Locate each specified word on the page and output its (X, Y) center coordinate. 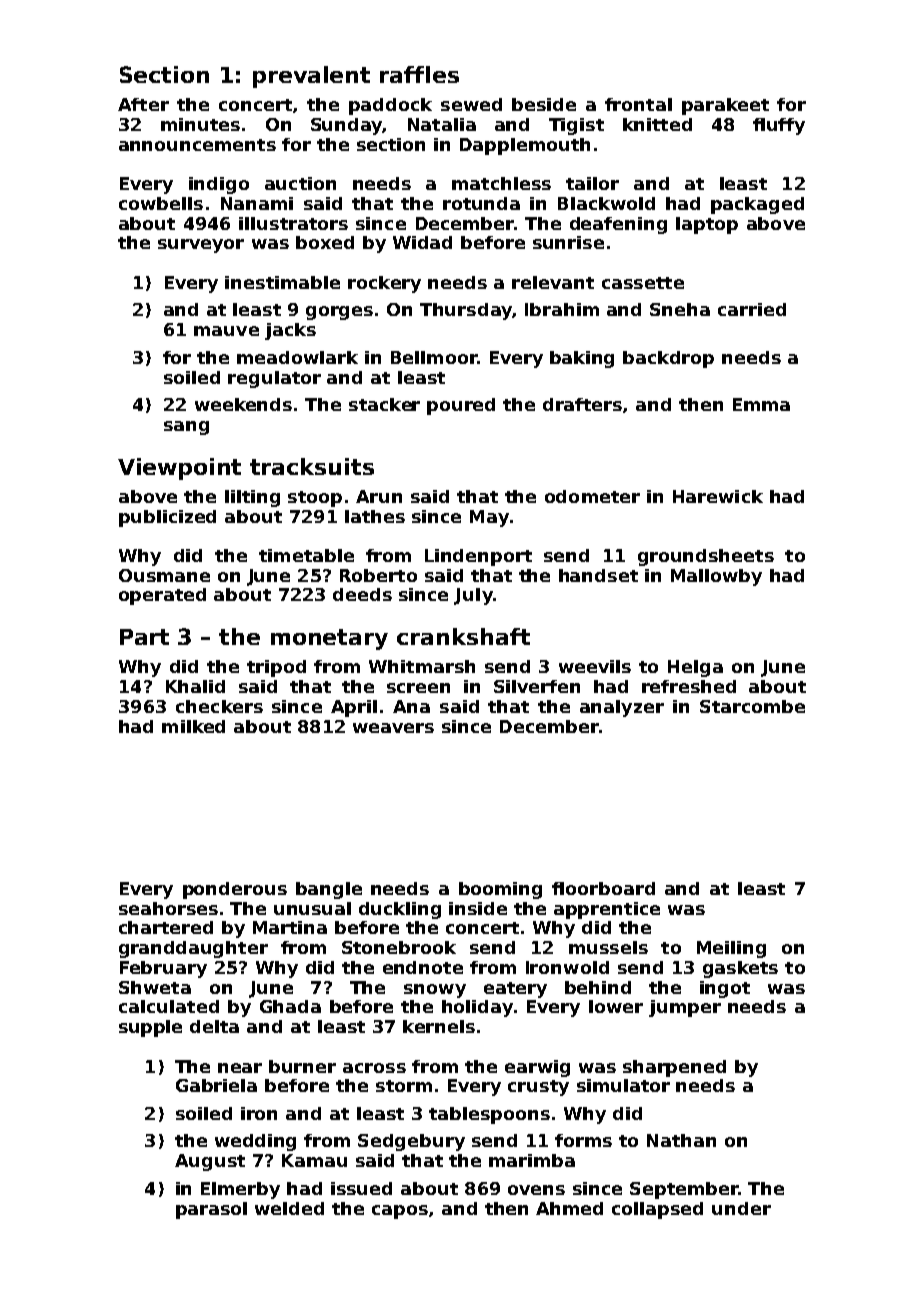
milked (193, 726)
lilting (252, 498)
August (210, 1162)
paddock (390, 106)
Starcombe (752, 706)
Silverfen (537, 686)
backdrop (668, 359)
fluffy (779, 126)
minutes (200, 124)
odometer (592, 496)
